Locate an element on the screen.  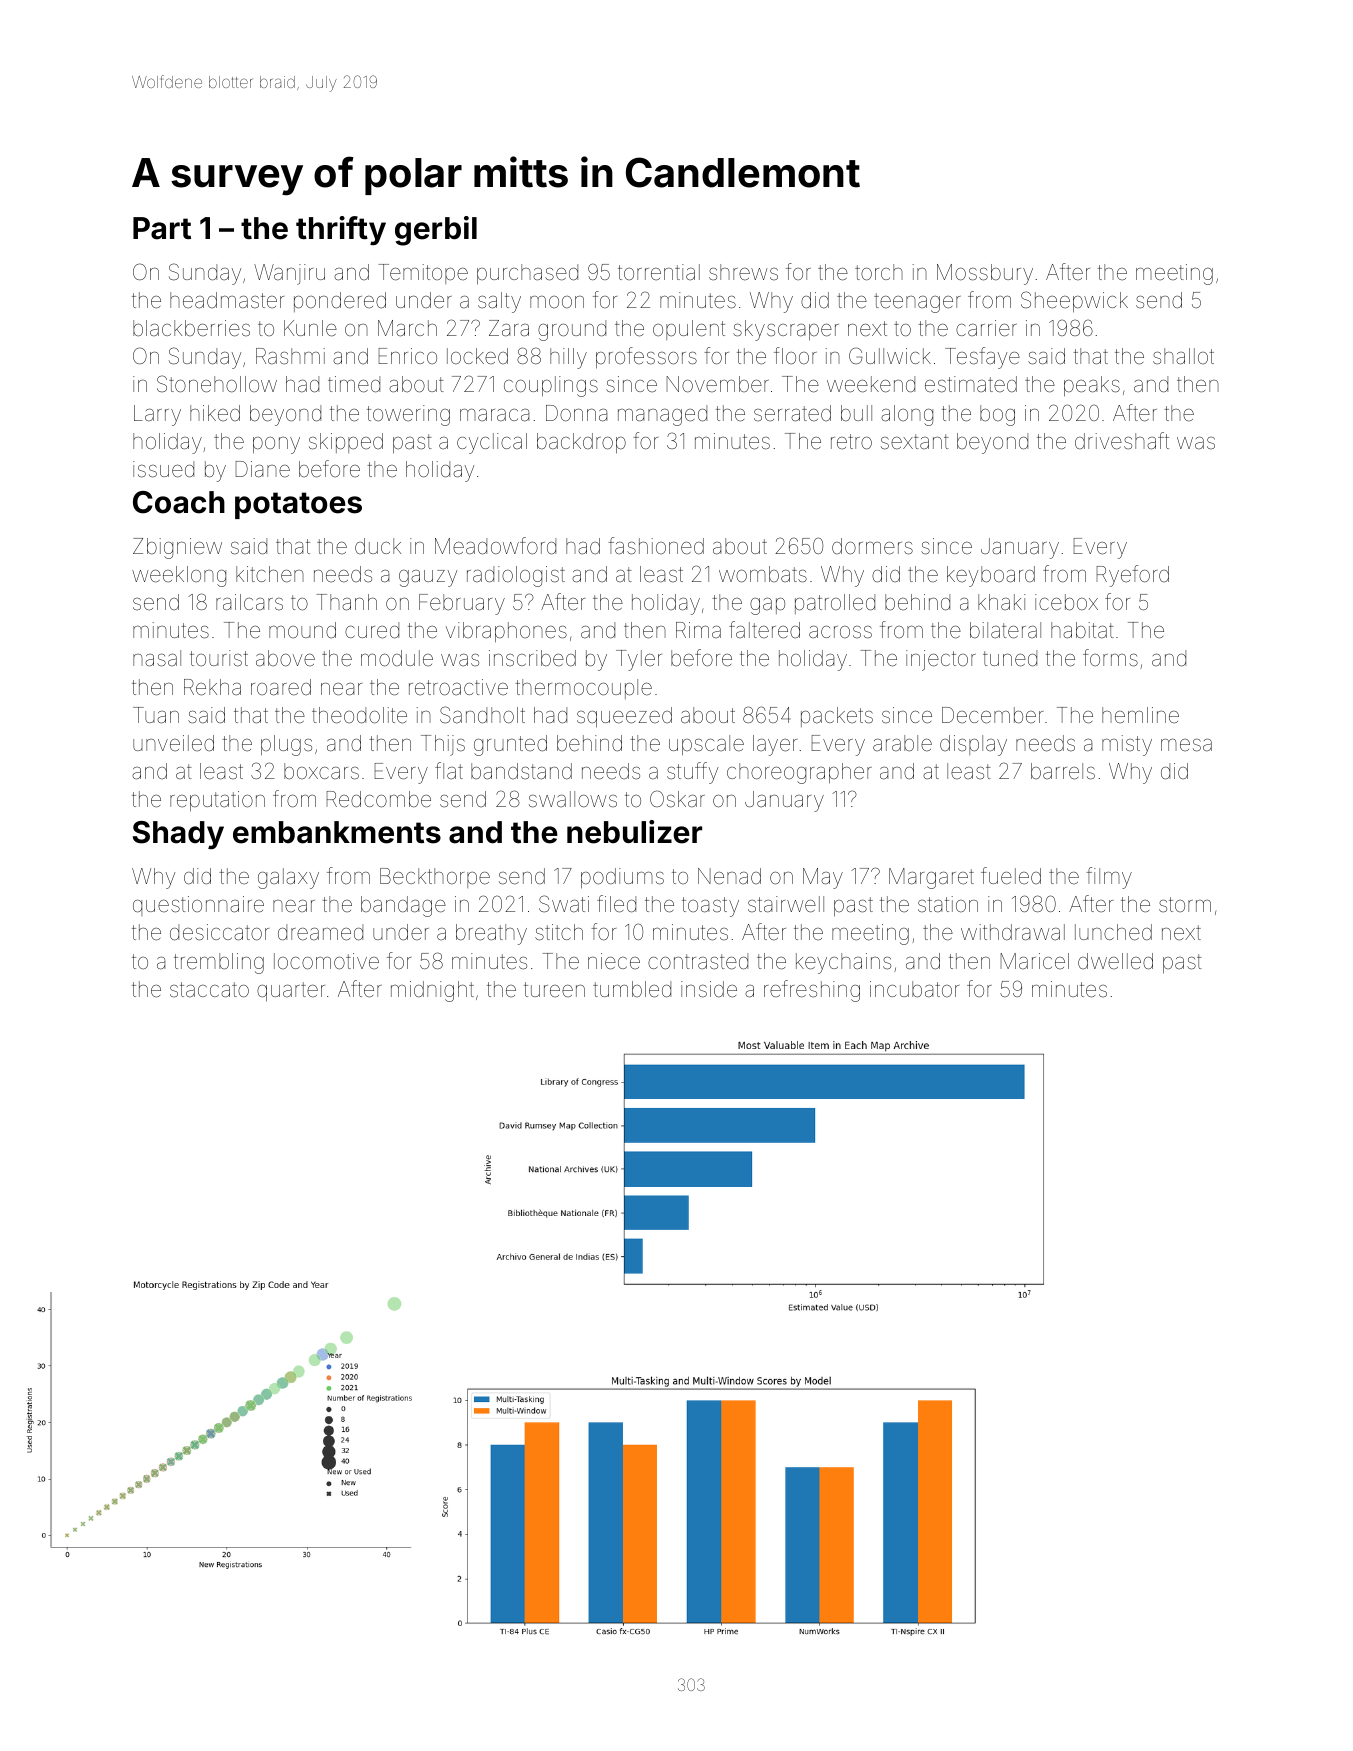
fashioned is located at coordinates (656, 546).
